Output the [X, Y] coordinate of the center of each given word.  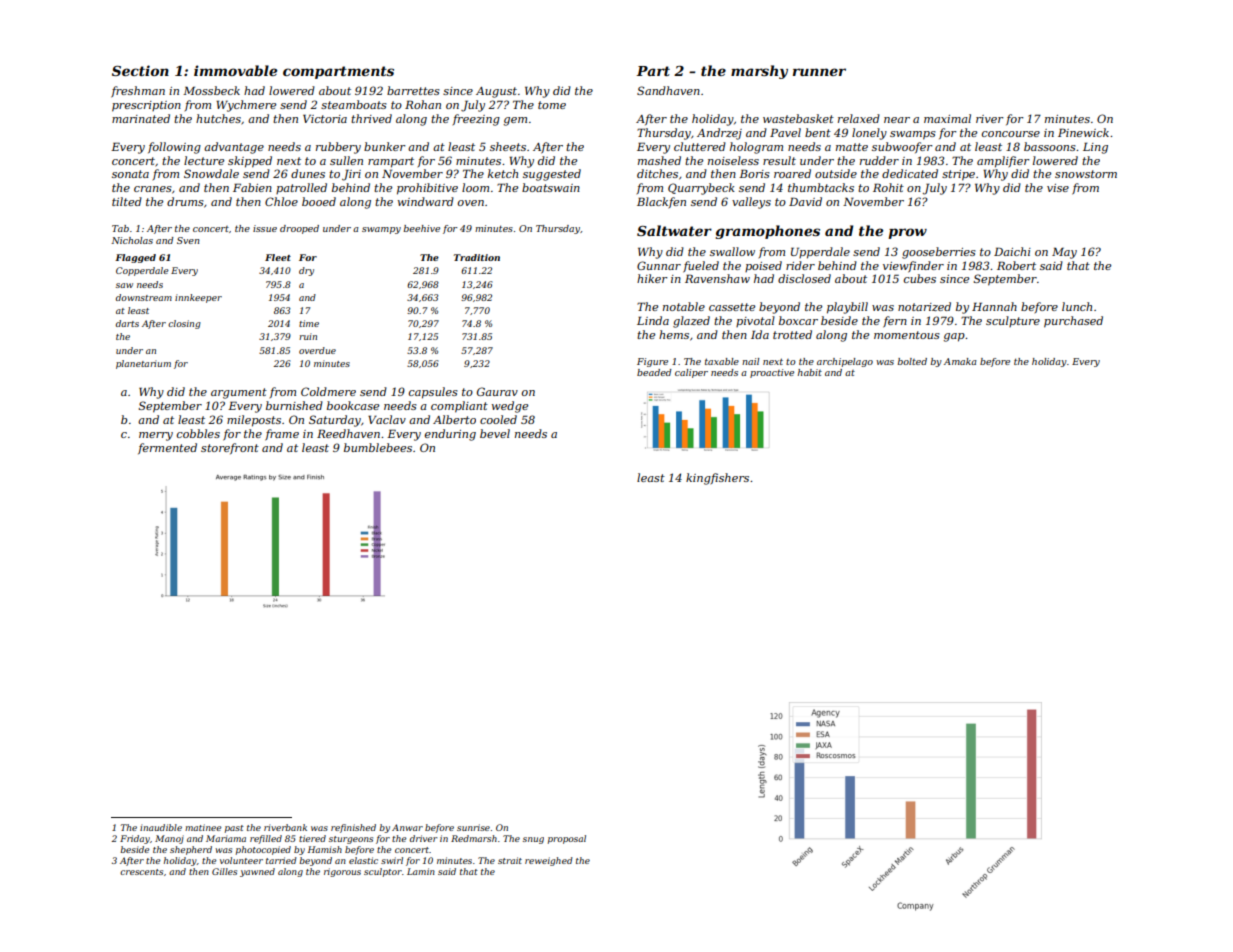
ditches [657, 173]
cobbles [198, 433]
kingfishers [717, 479]
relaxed [859, 118]
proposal [567, 839]
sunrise [473, 827]
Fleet [278, 257]
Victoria [325, 118]
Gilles [224, 871]
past [234, 829]
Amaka [960, 361]
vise [1058, 188]
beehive [421, 228]
